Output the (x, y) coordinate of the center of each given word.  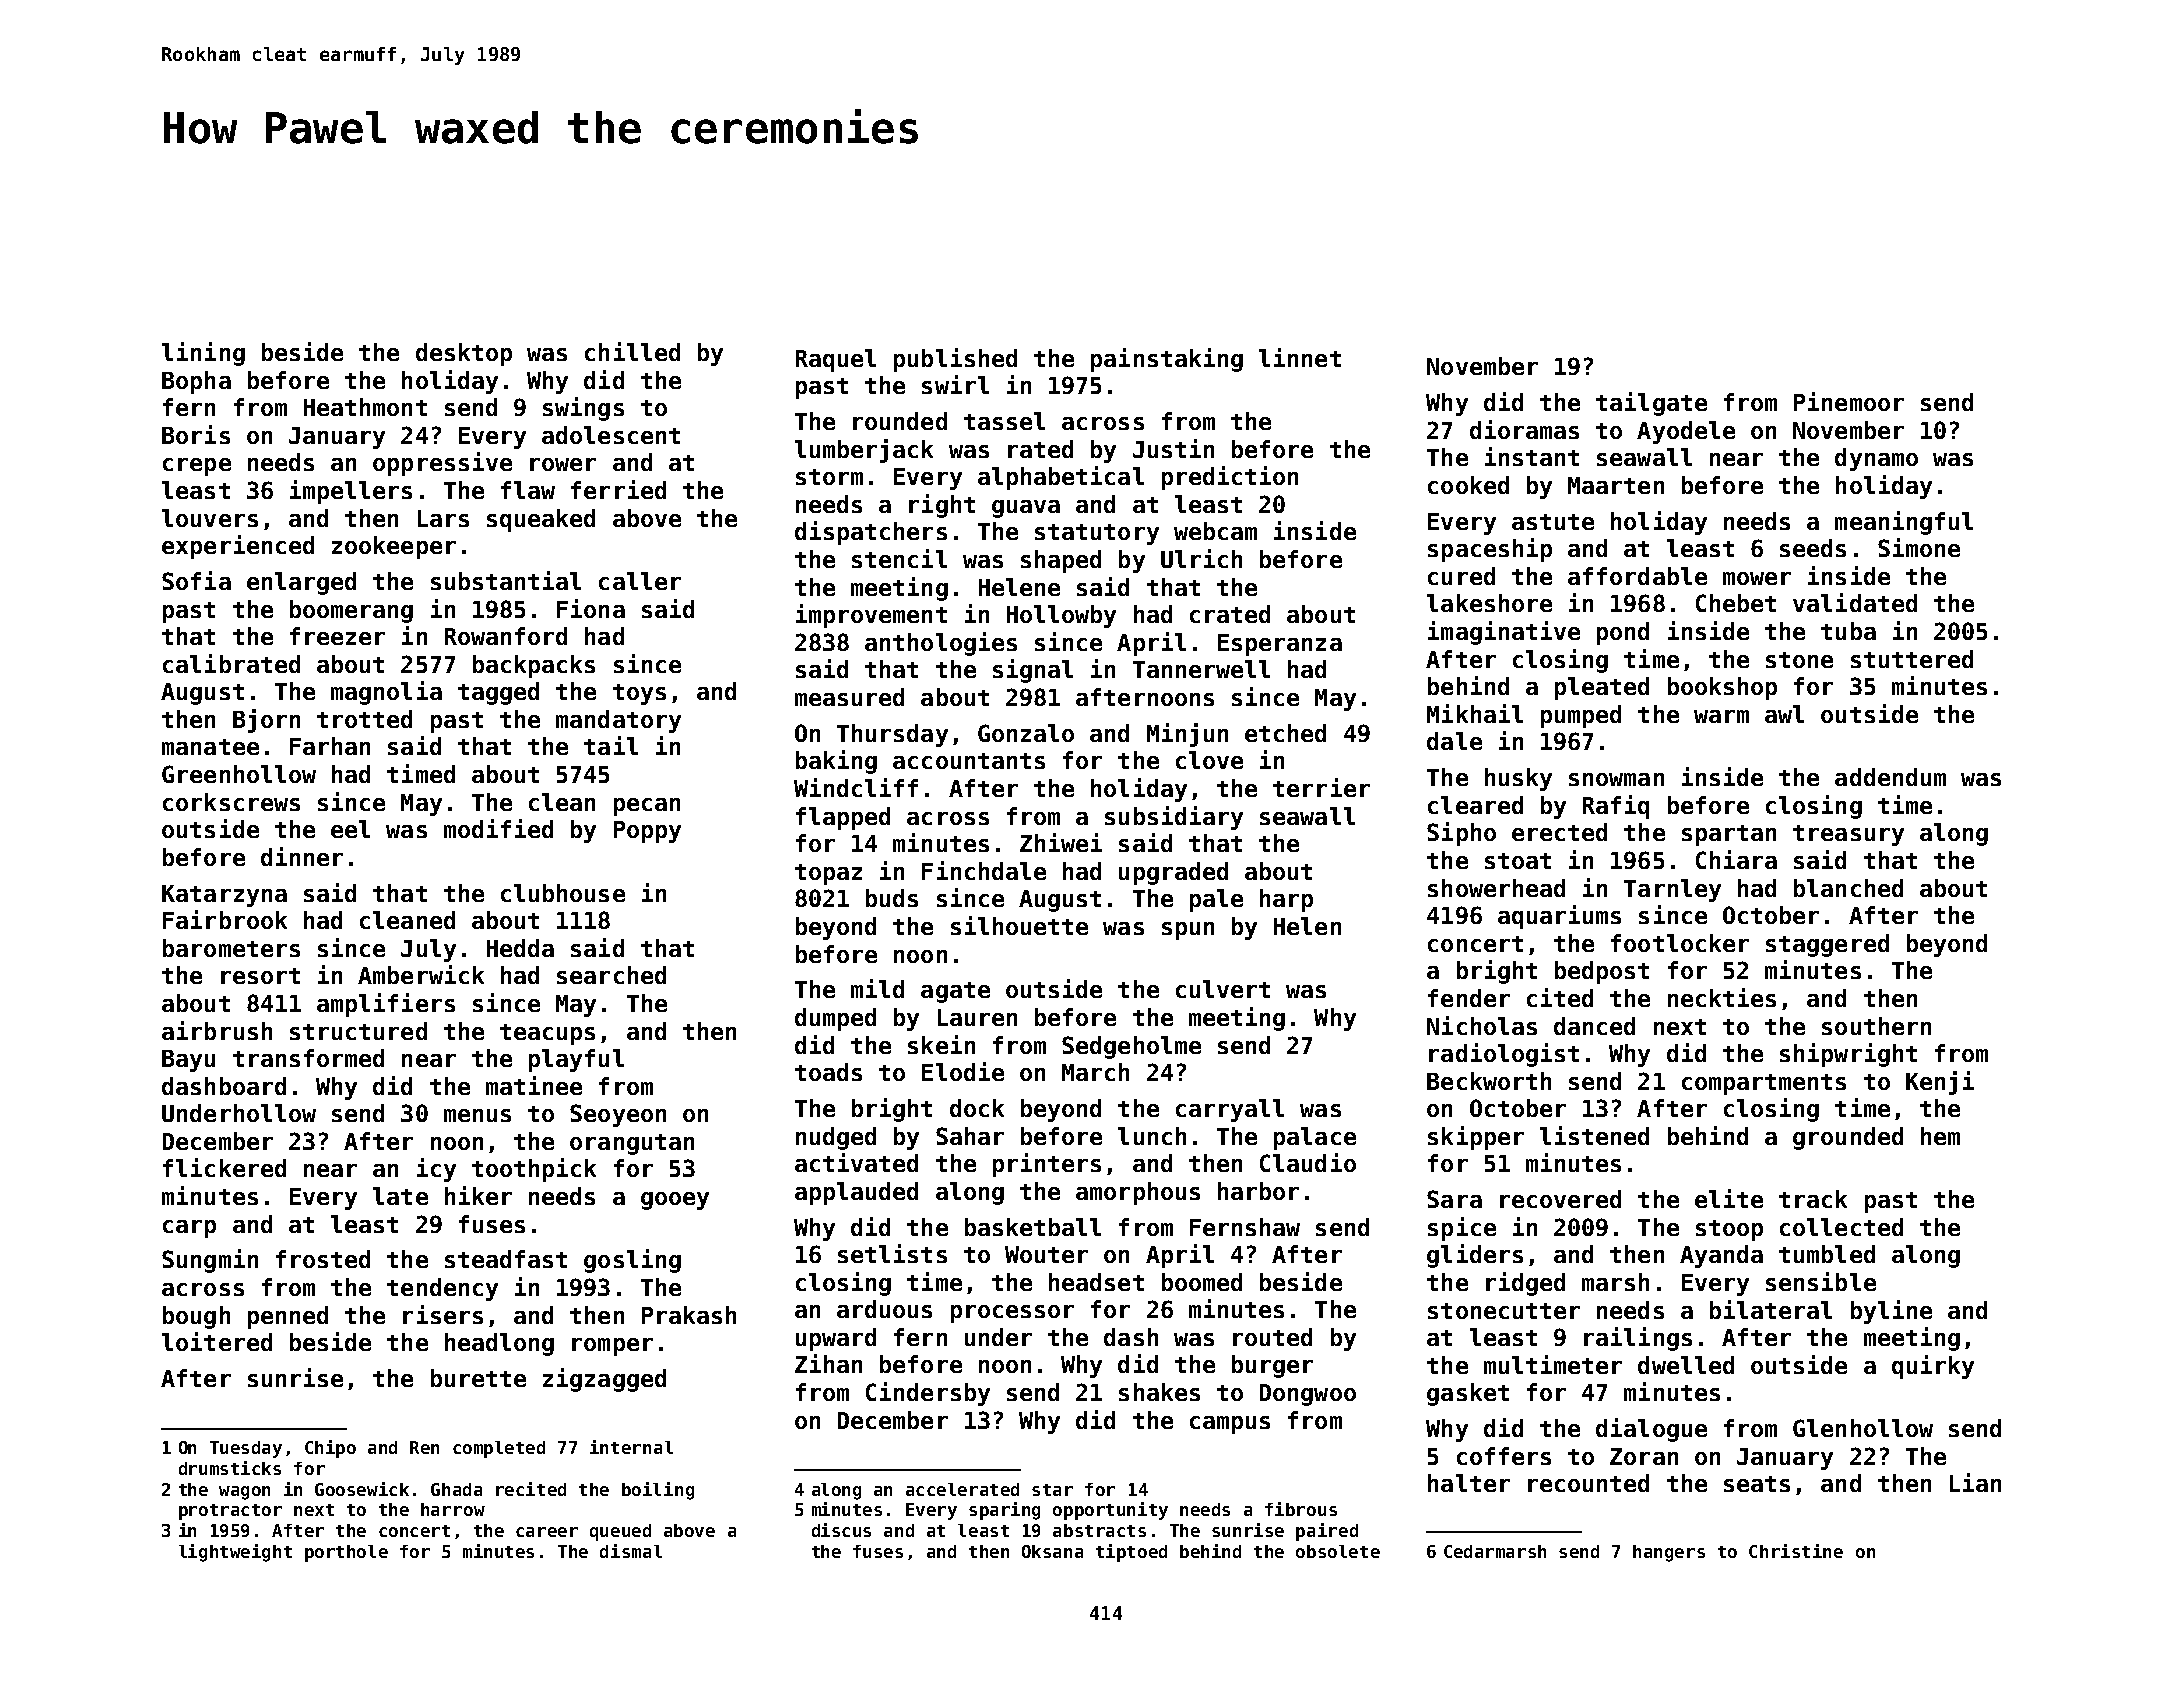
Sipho (1461, 834)
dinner (302, 856)
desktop (464, 354)
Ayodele (1686, 432)
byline (1891, 1312)
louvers (210, 518)
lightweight (235, 1553)
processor (1012, 1314)
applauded (856, 1193)
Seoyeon (618, 1115)
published (955, 360)
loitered (217, 1341)
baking (836, 762)
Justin (1173, 448)
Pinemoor (1849, 401)
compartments (1764, 1084)
